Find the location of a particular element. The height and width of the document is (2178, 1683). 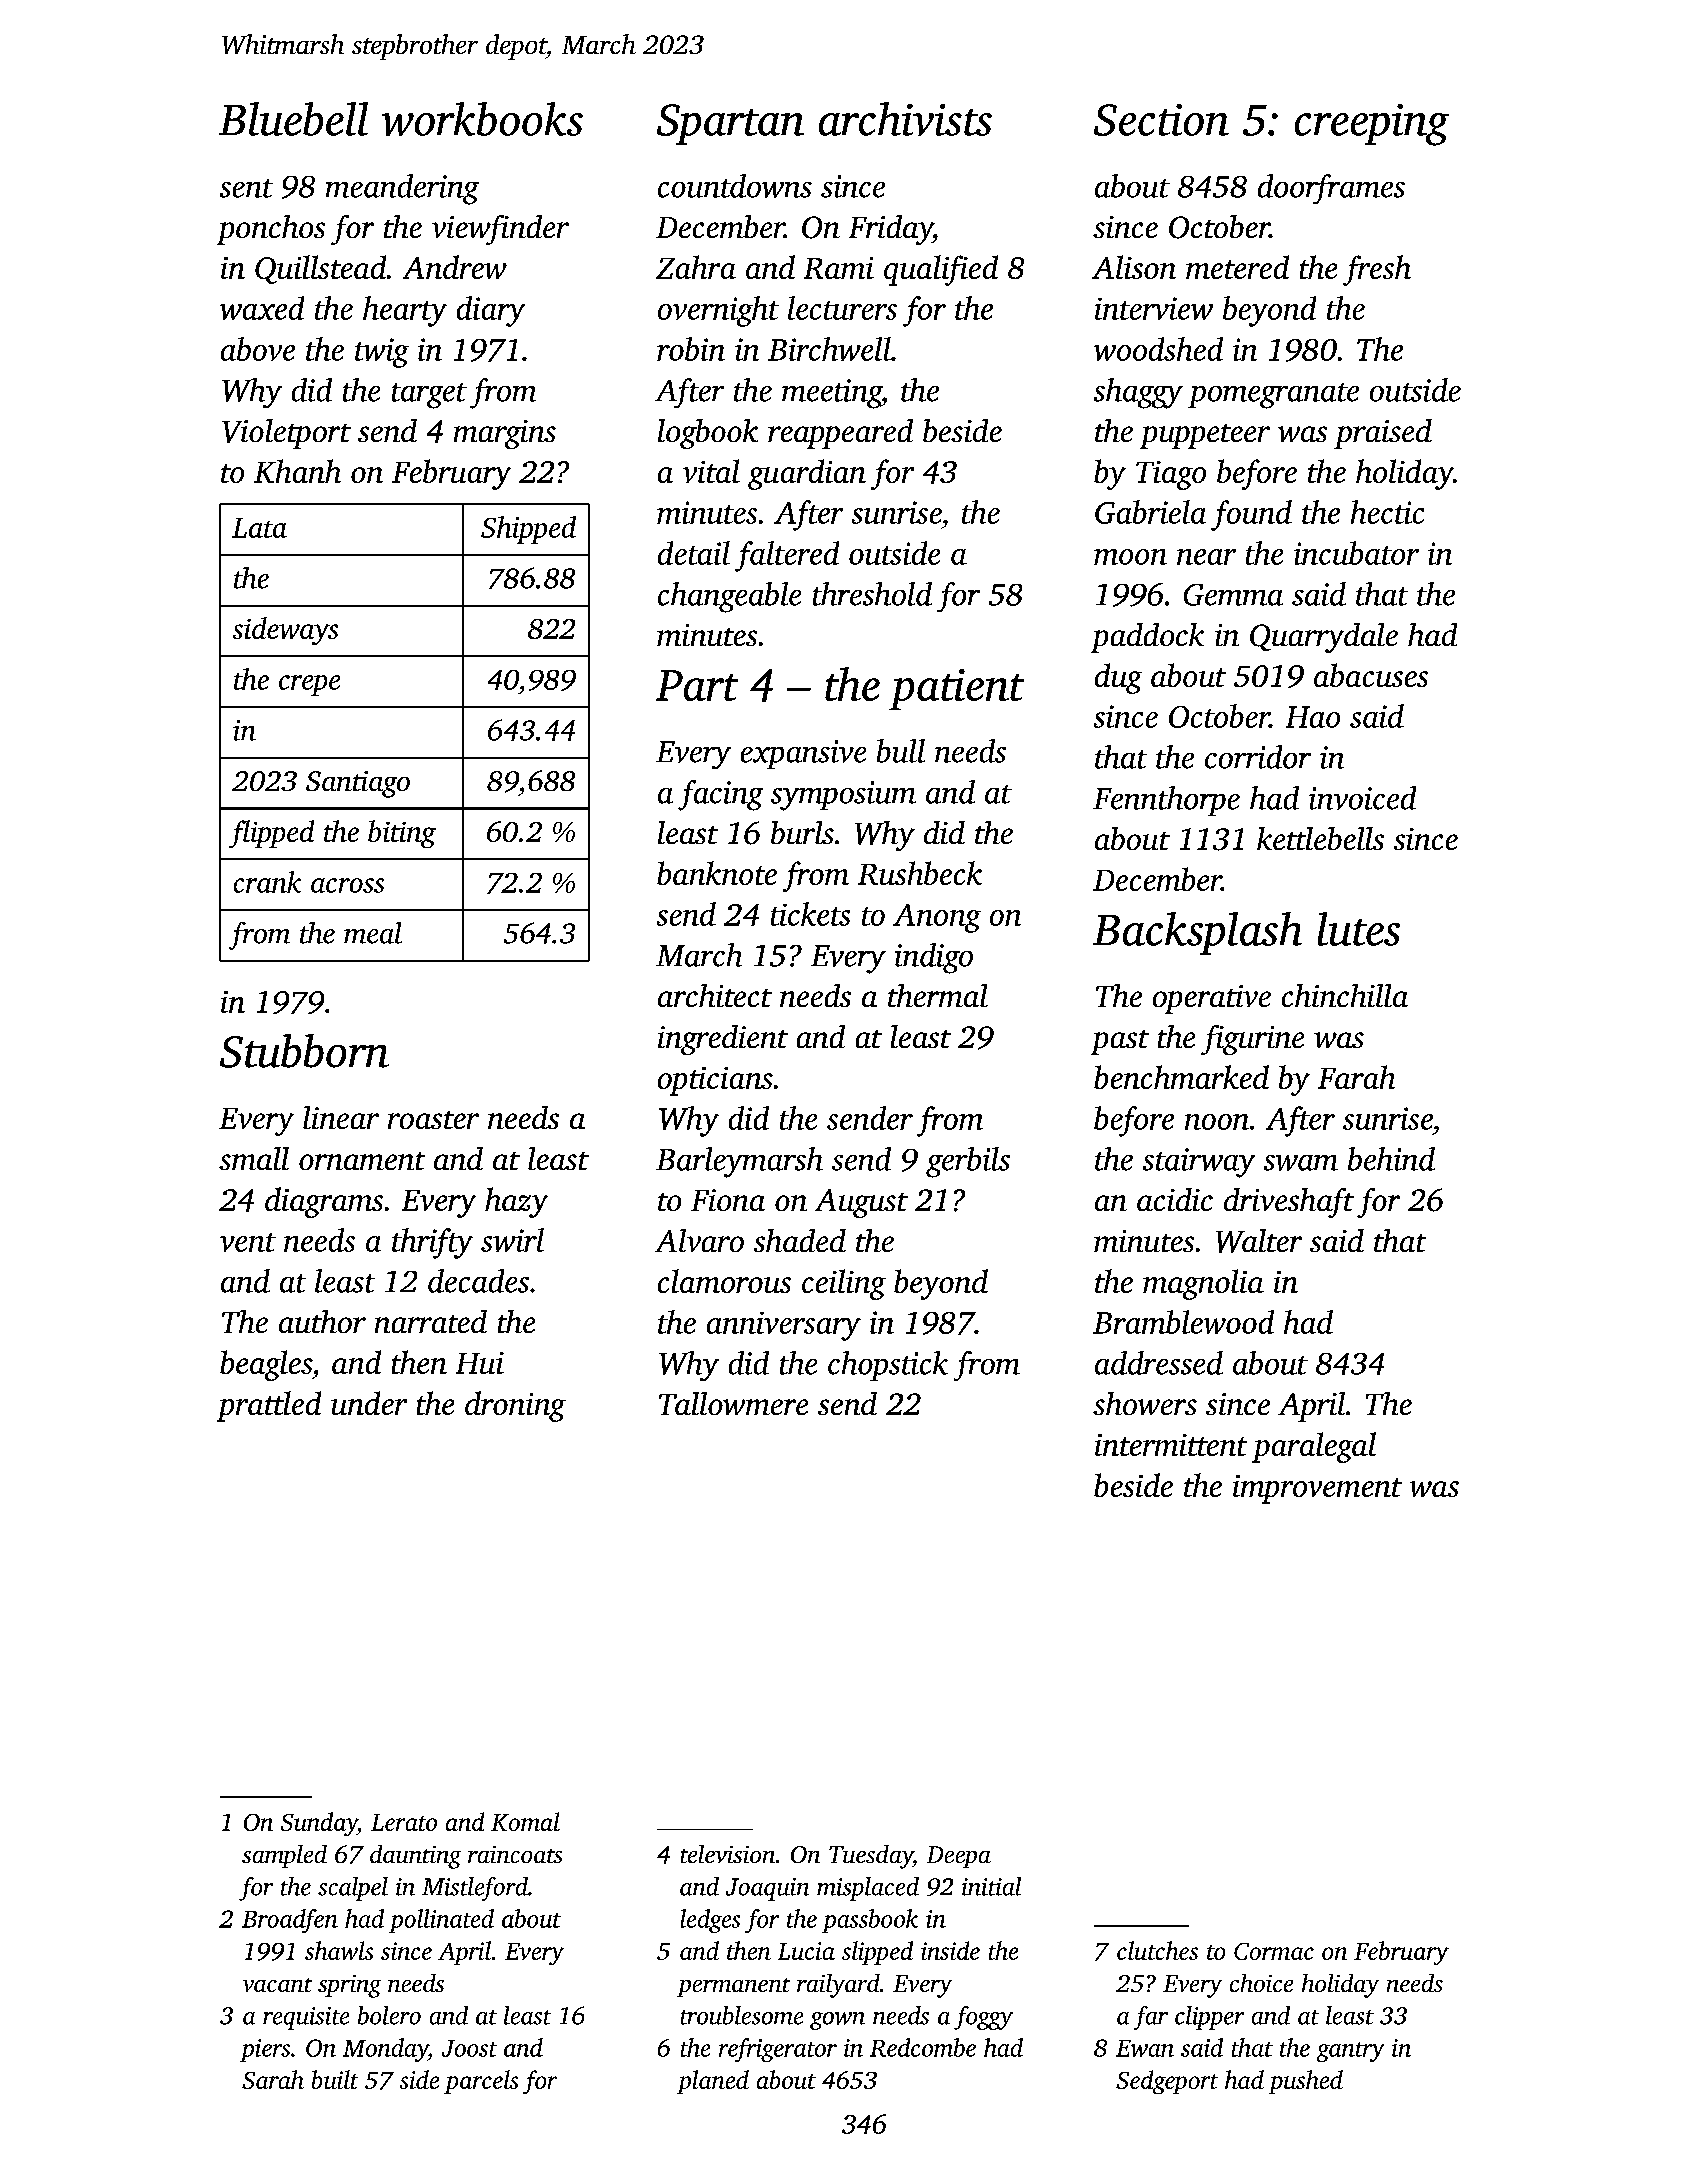

chopstick is located at coordinates (888, 1366).
